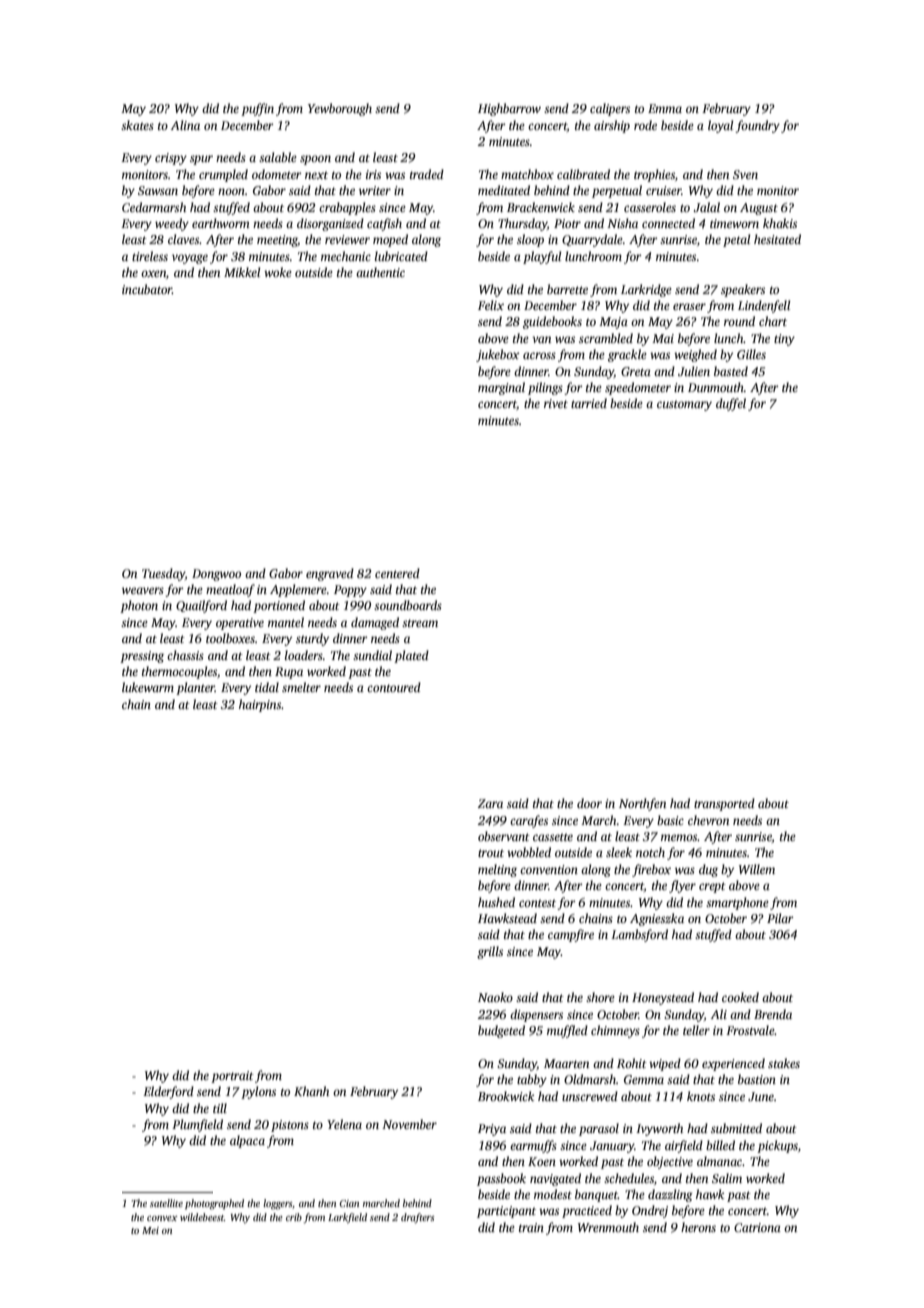 The image size is (924, 1308). Describe the element at coordinates (757, 126) in the document. I see `foundry` at that location.
